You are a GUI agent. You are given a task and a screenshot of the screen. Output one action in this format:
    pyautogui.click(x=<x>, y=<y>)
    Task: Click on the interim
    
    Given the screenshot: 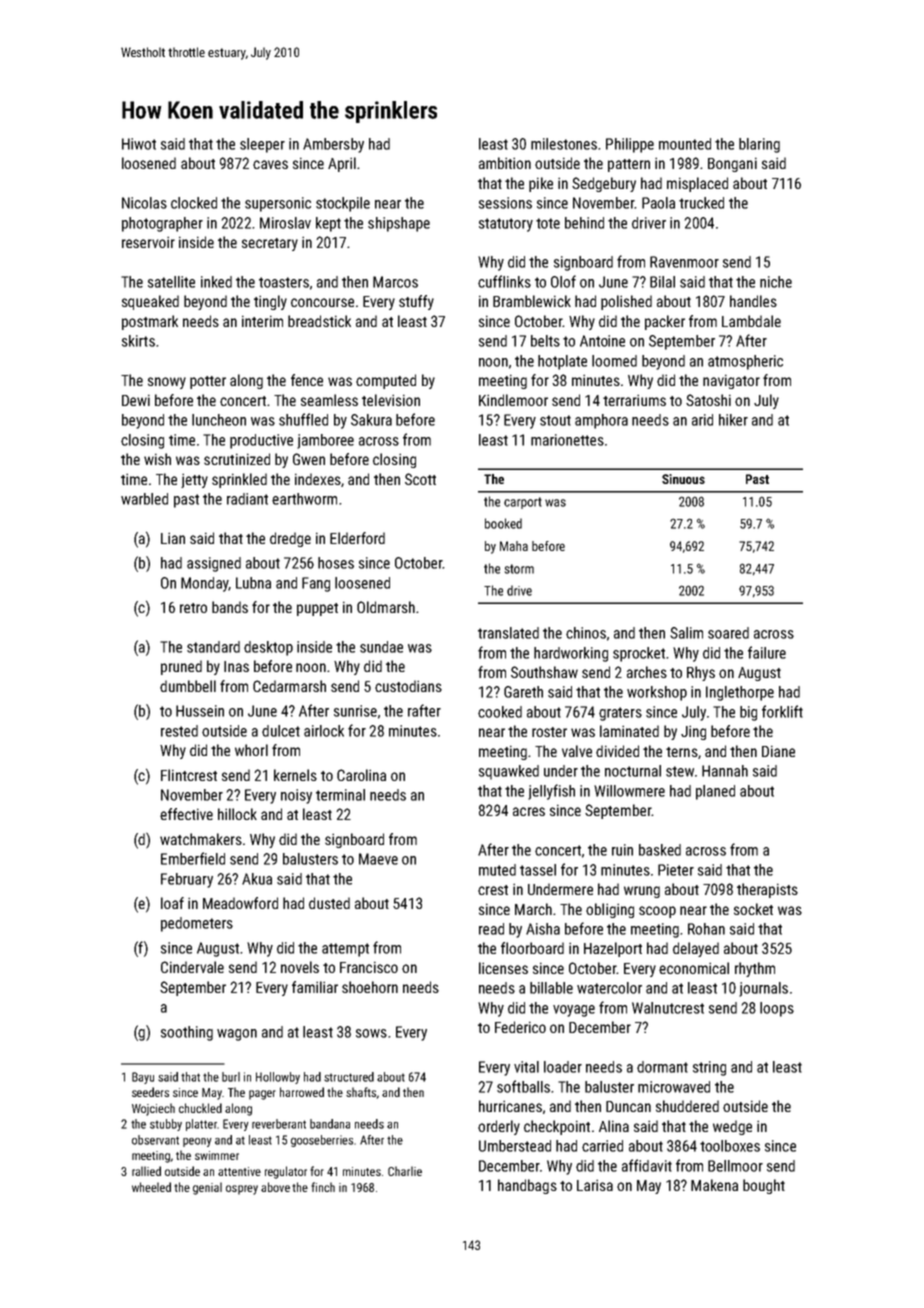 What is the action you would take?
    pyautogui.click(x=262, y=321)
